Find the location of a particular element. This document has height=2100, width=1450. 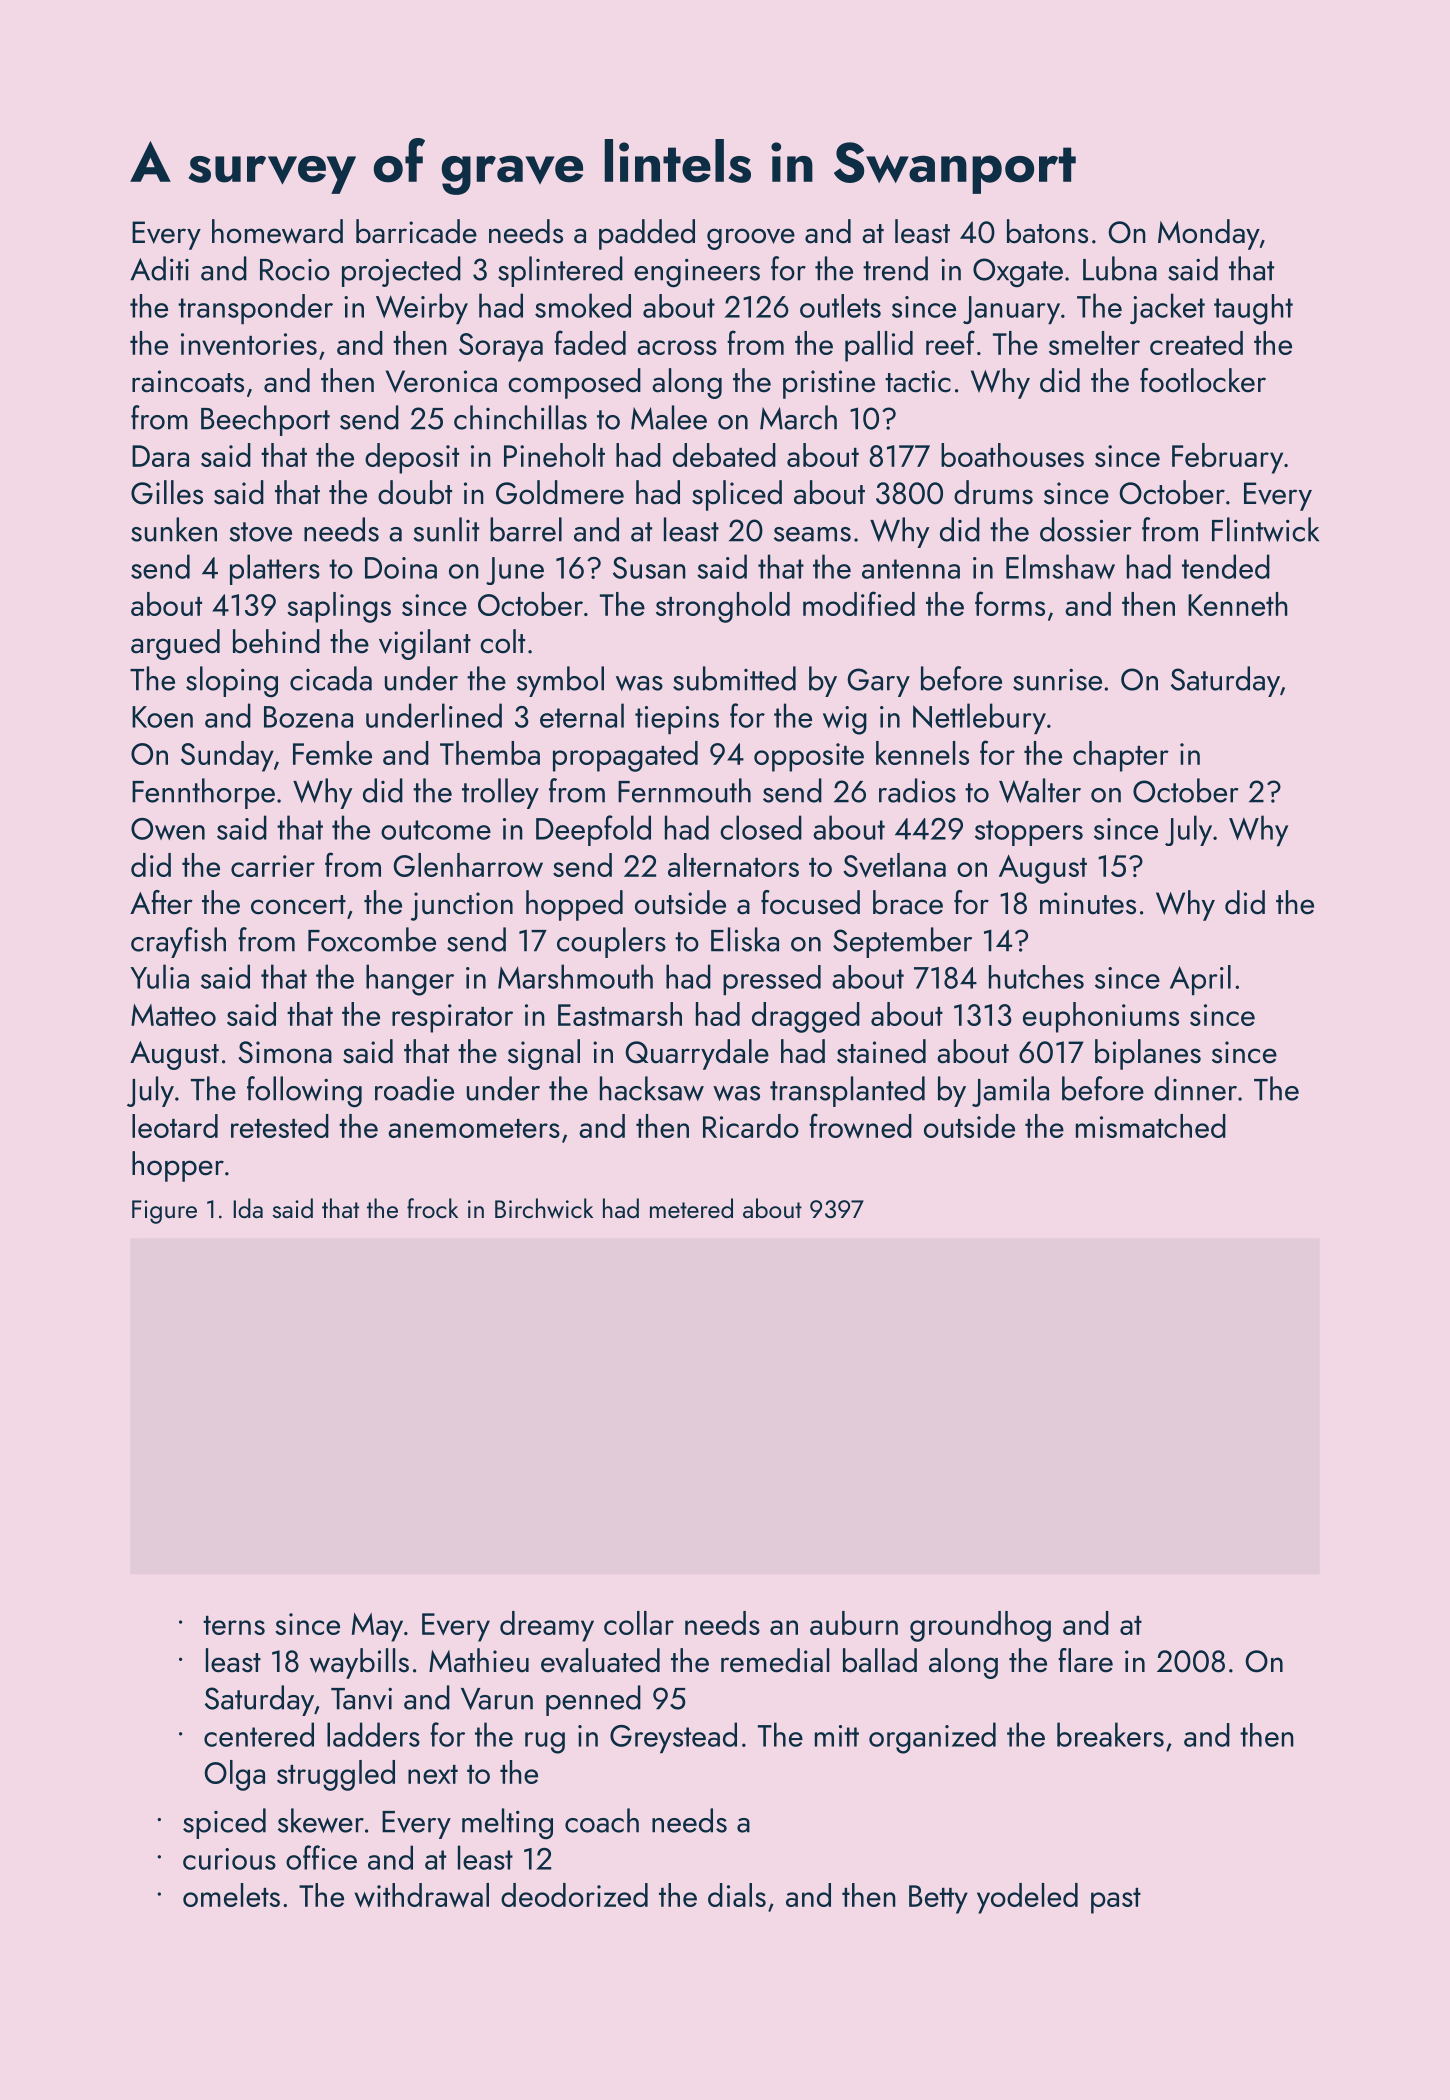

mismatched is located at coordinates (1151, 1126).
